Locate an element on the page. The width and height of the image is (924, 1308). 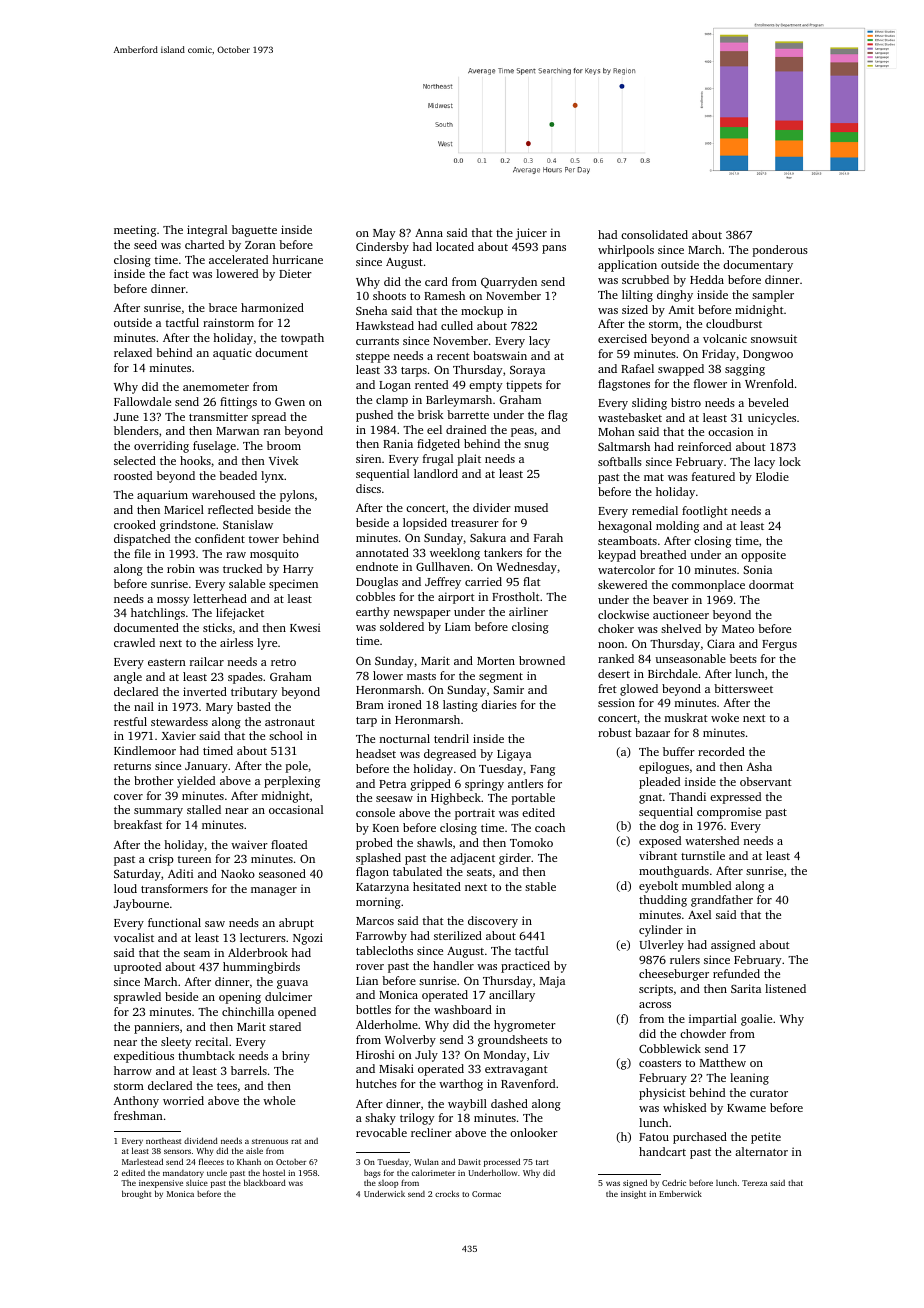
integral is located at coordinates (207, 231).
